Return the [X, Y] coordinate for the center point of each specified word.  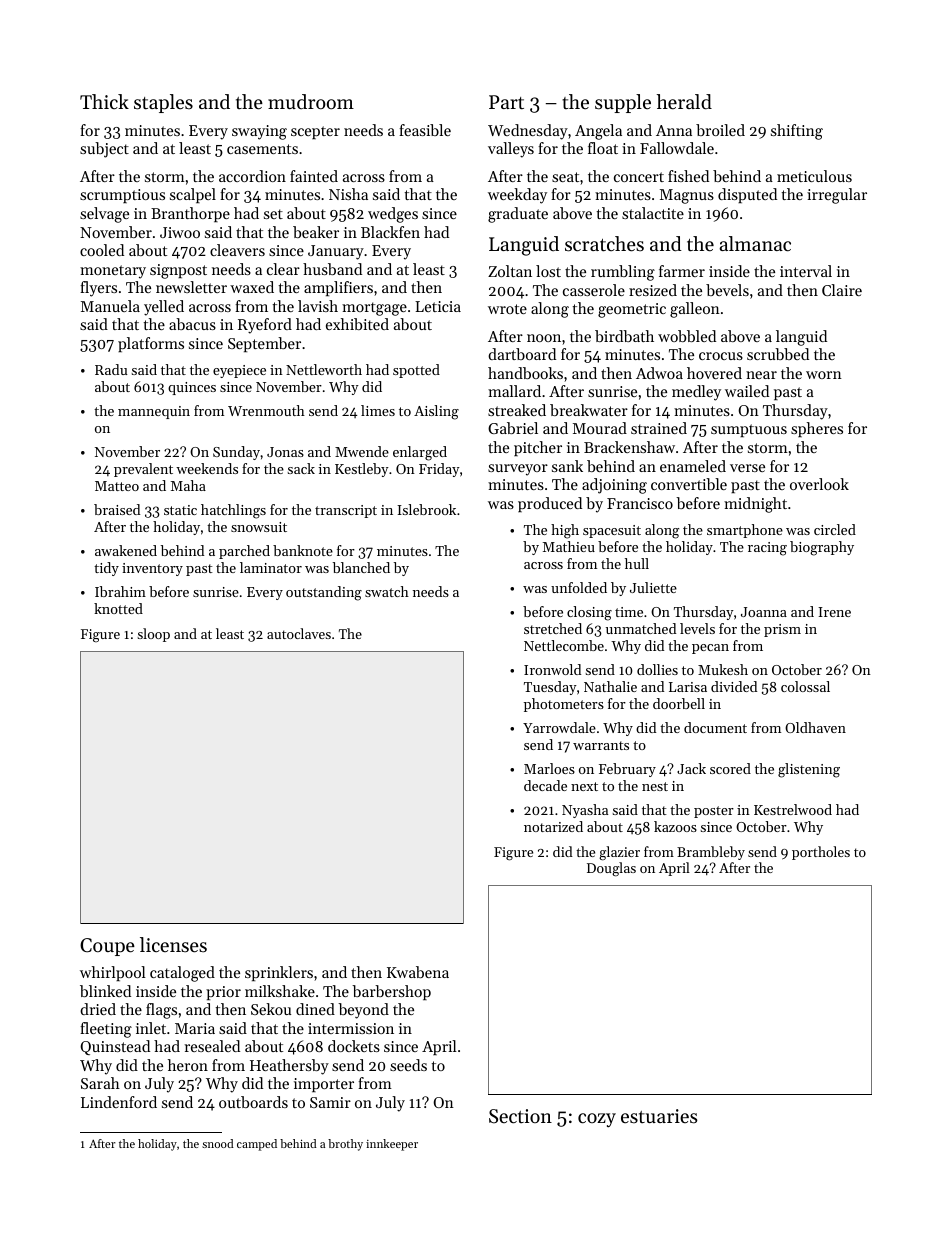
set [273, 214]
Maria [195, 1028]
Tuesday [550, 688]
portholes [821, 853]
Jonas [285, 452]
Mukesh [723, 669]
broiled [720, 130]
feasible [425, 130]
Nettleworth [324, 369]
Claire [842, 290]
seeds [408, 1065]
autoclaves [299, 633]
